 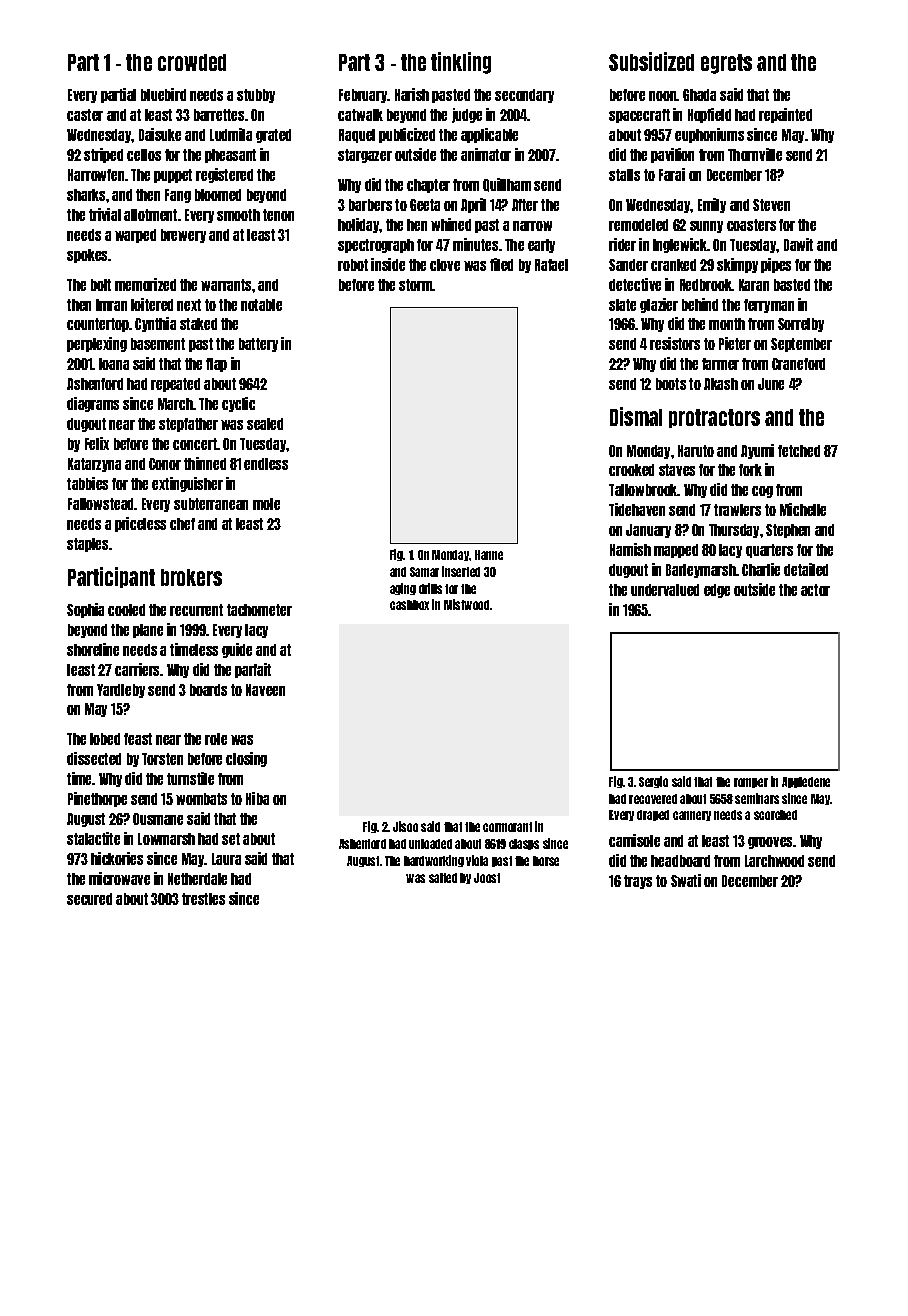 What do you see at coordinates (799, 451) in the document?
I see `fetched` at bounding box center [799, 451].
